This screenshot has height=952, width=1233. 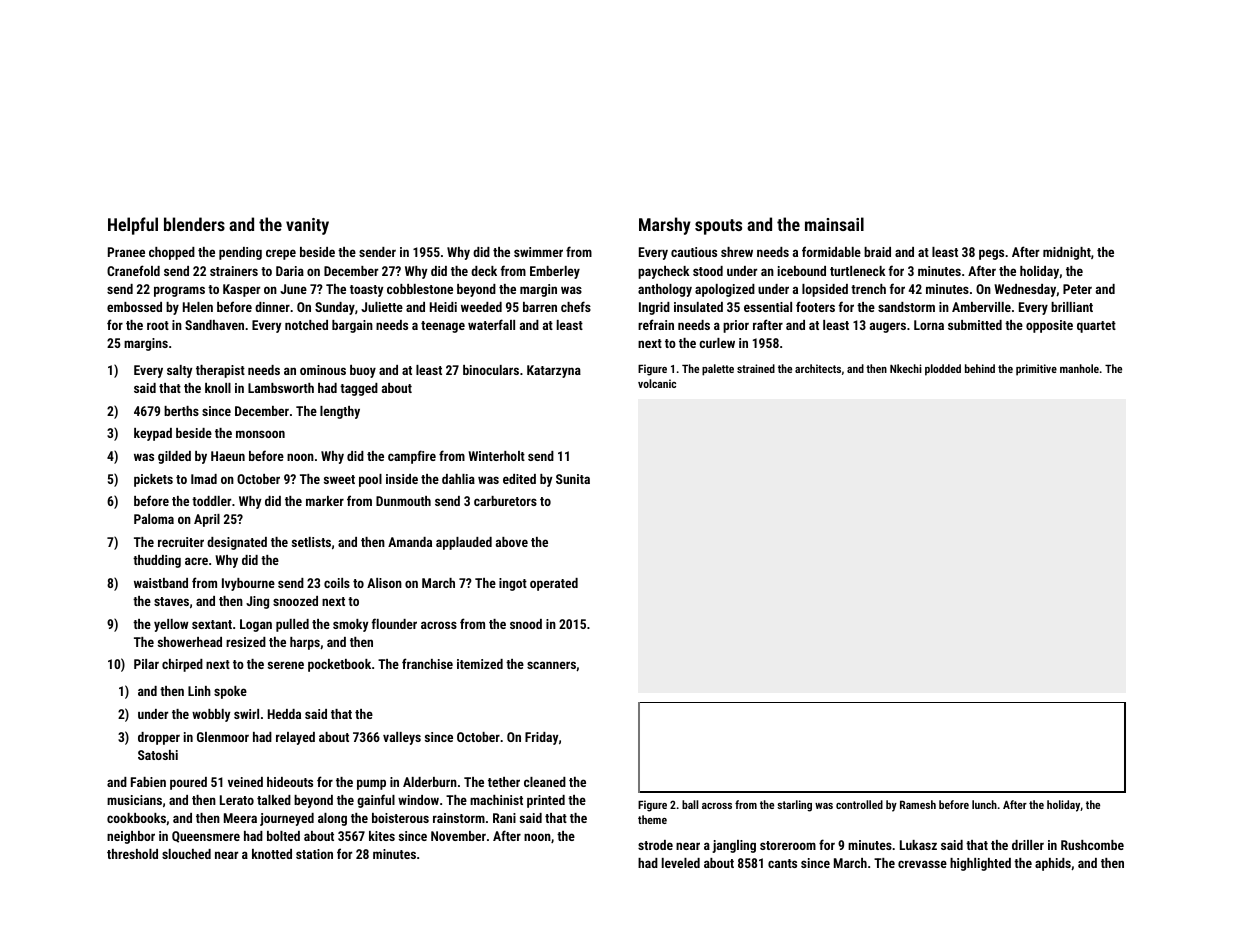 What do you see at coordinates (834, 224) in the screenshot?
I see `mainsail` at bounding box center [834, 224].
